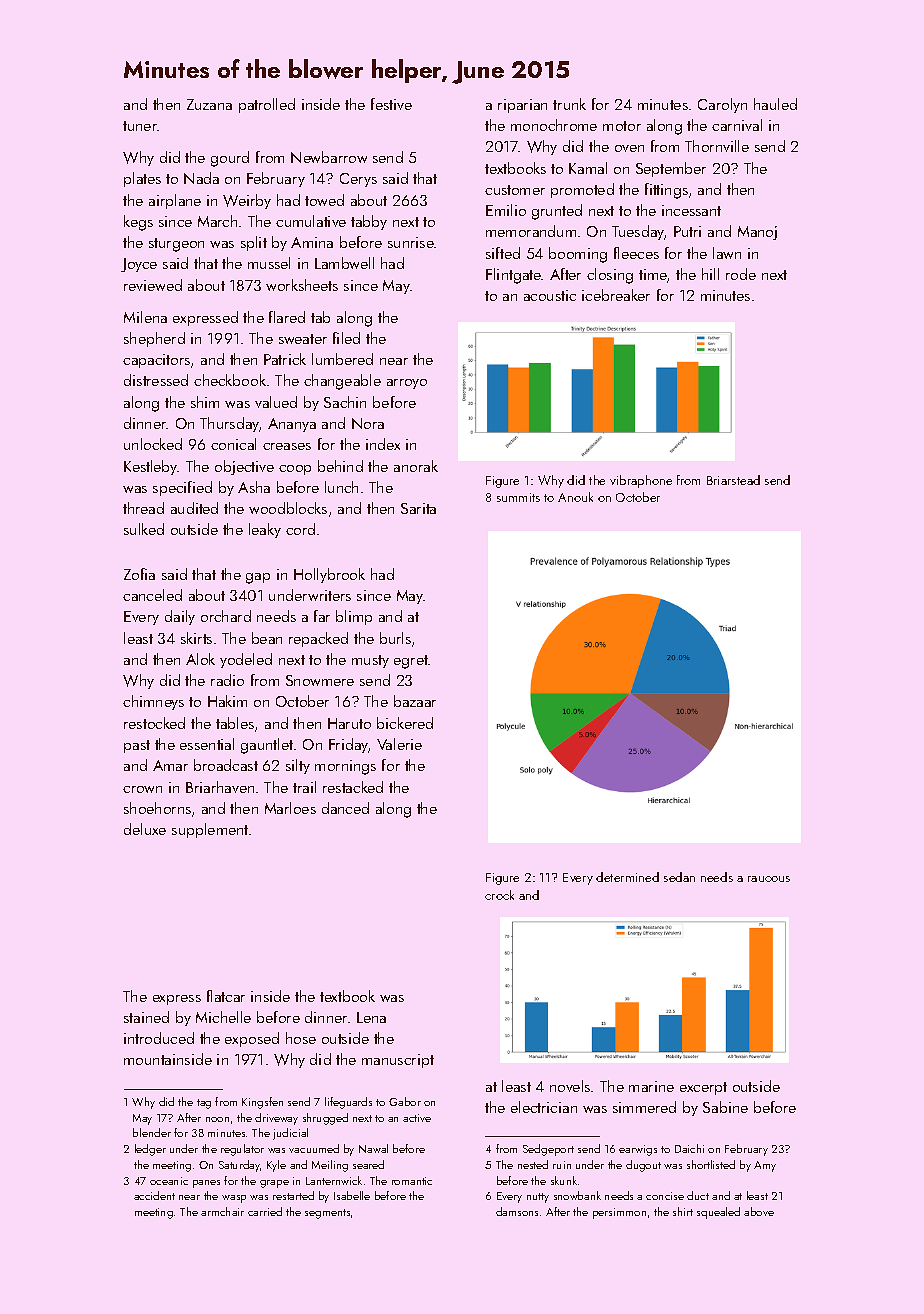 This screenshot has width=924, height=1314. Describe the element at coordinates (267, 105) in the screenshot. I see `patrolled` at that location.
